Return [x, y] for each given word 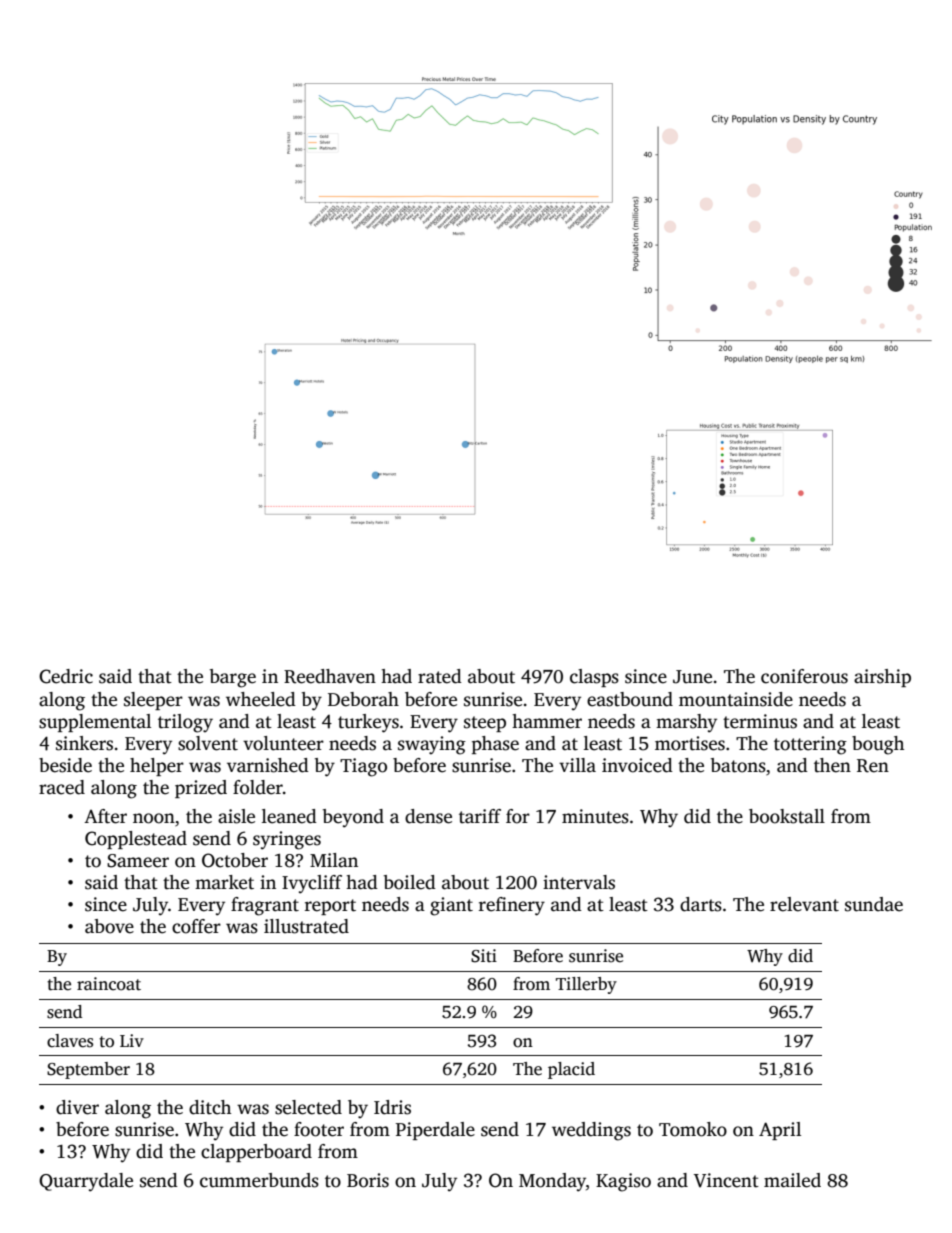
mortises [690, 743]
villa [577, 765]
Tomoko [693, 1129]
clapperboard [256, 1153]
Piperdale [435, 1131]
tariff [480, 816]
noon [154, 818]
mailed [792, 1180]
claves [70, 1041]
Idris [392, 1107]
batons [738, 765]
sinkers [84, 743]
